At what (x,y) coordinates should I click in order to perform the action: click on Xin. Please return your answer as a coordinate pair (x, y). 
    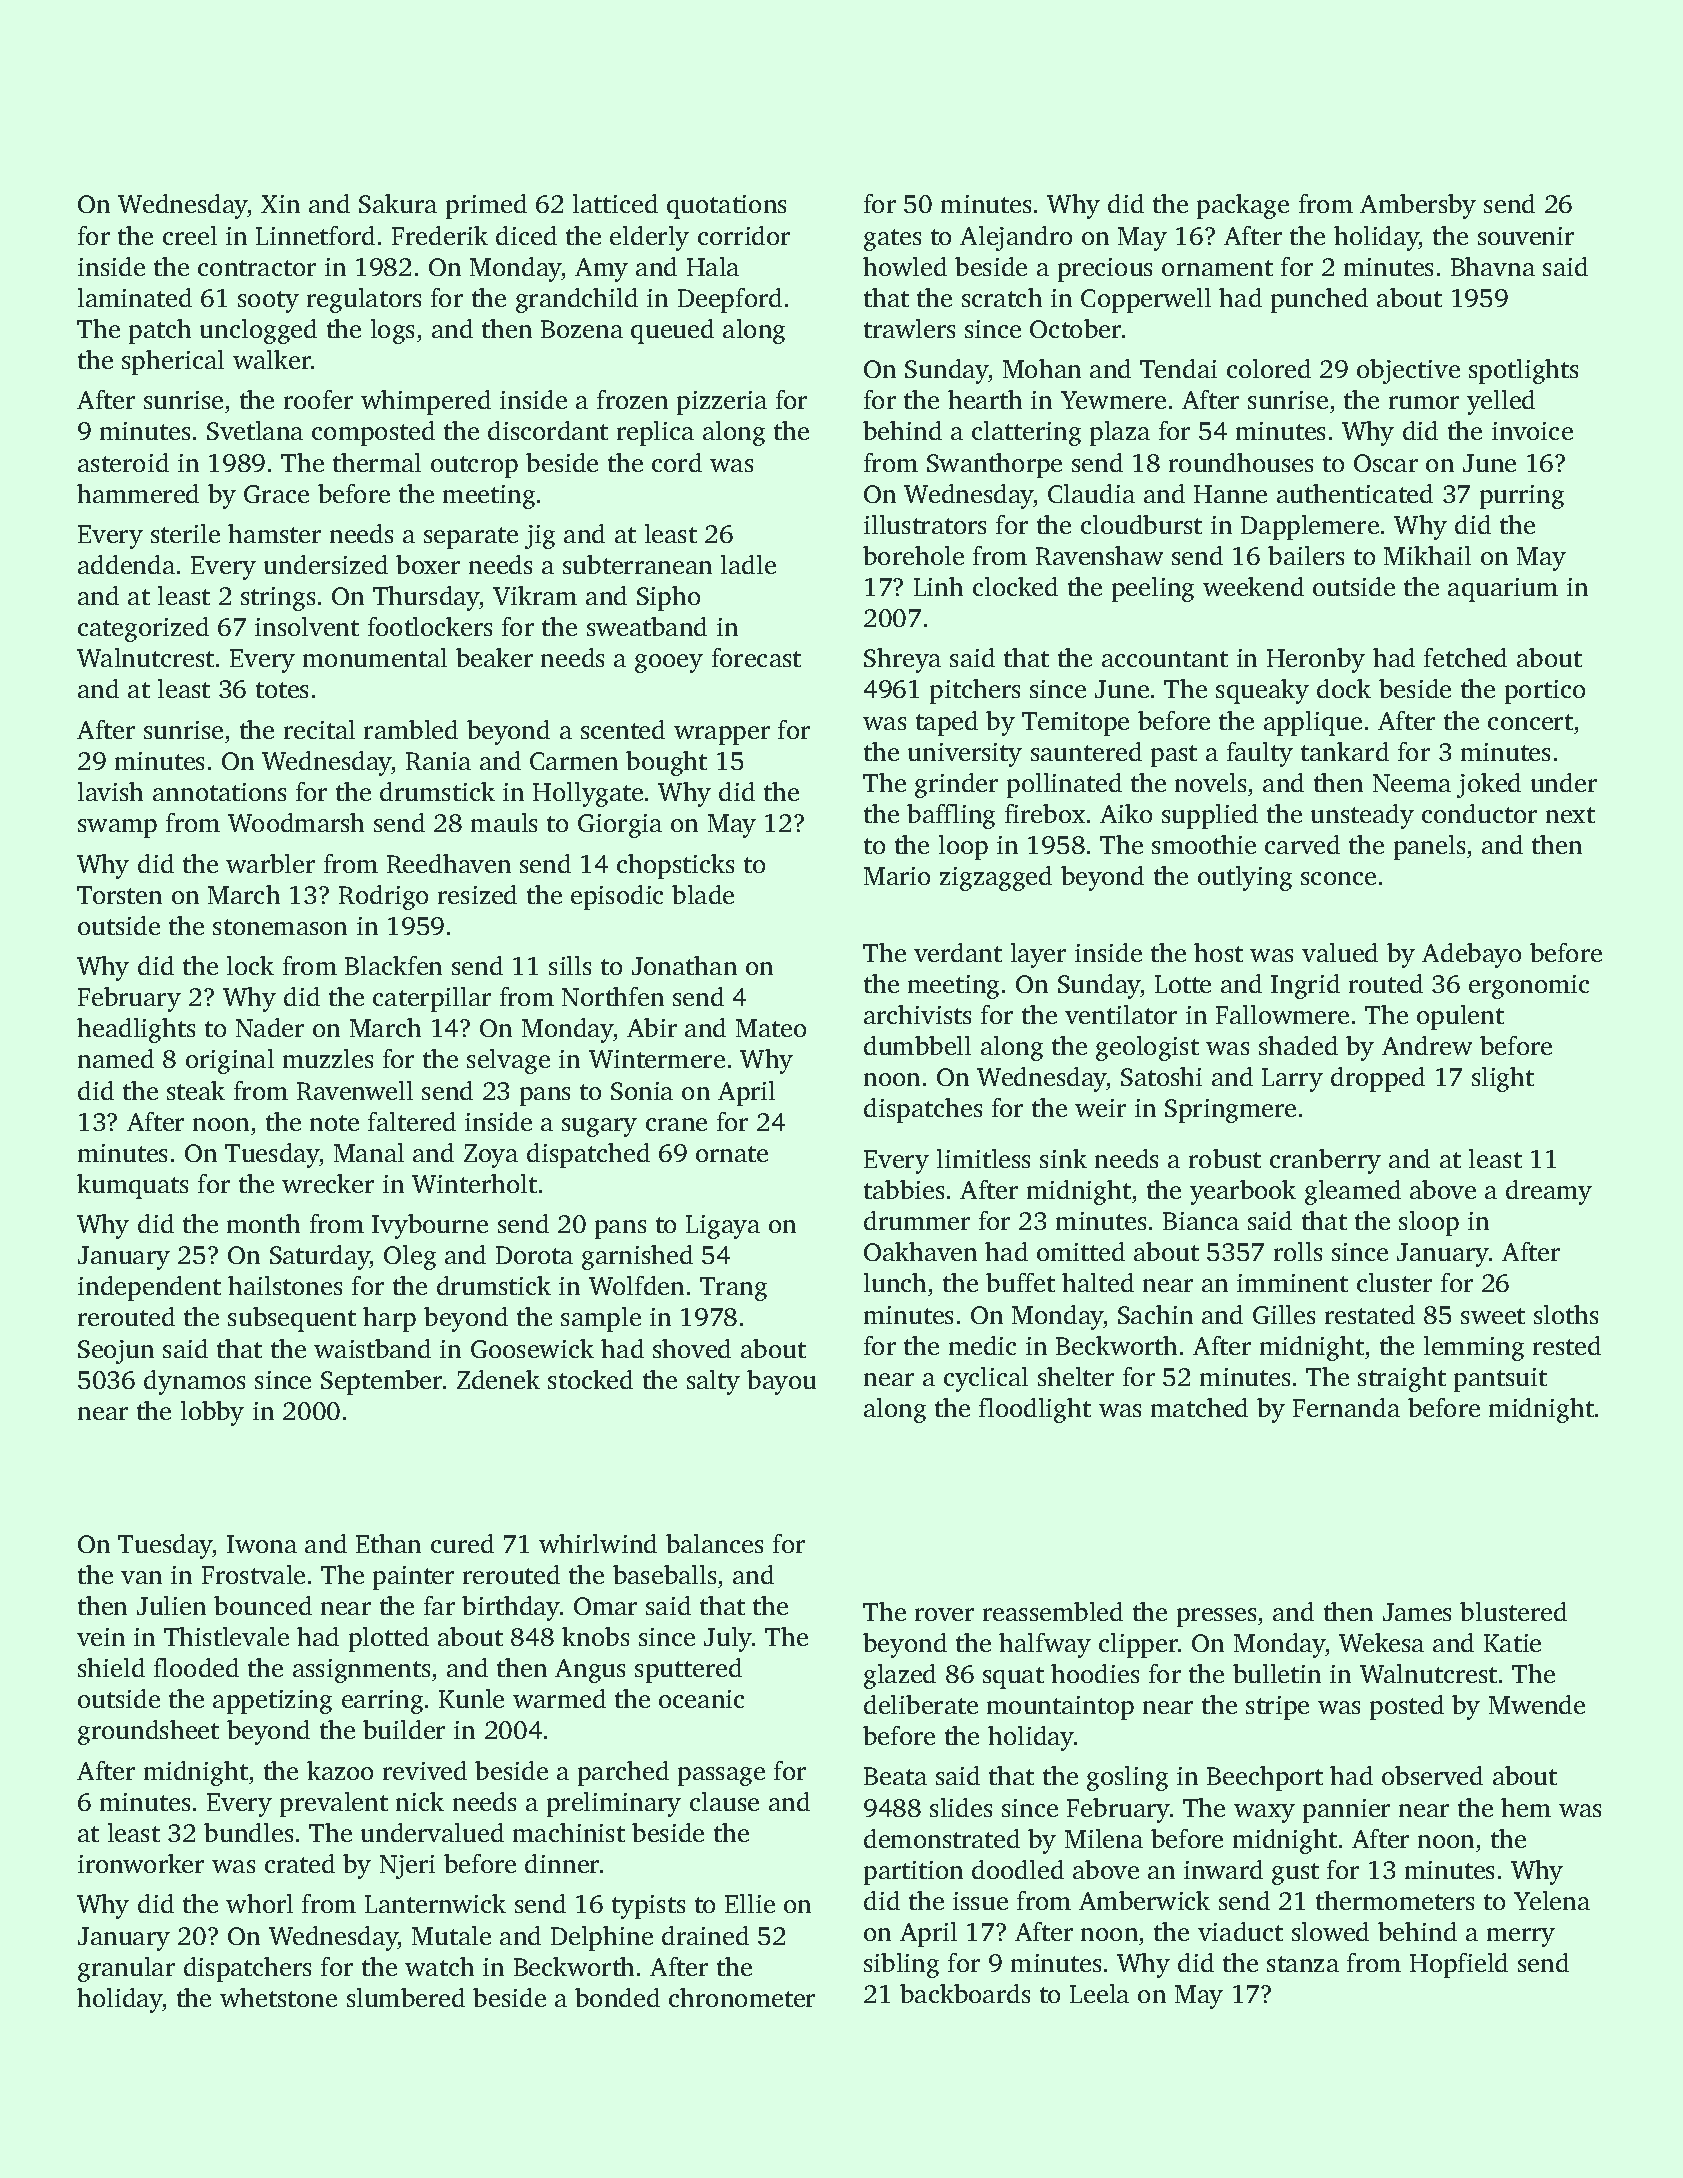
    Looking at the image, I should click on (280, 204).
